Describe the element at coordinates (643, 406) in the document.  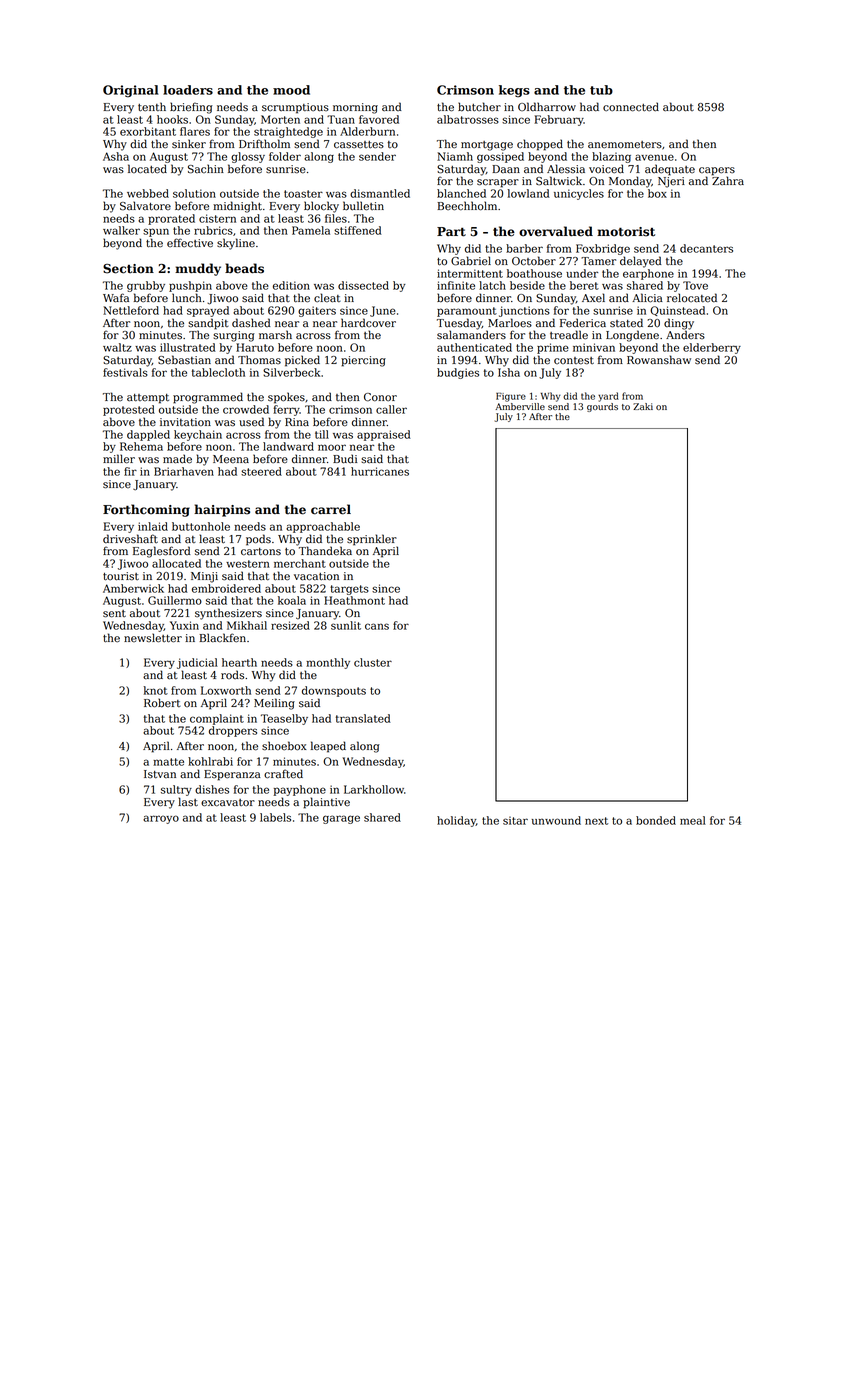
I see `Zaki` at that location.
